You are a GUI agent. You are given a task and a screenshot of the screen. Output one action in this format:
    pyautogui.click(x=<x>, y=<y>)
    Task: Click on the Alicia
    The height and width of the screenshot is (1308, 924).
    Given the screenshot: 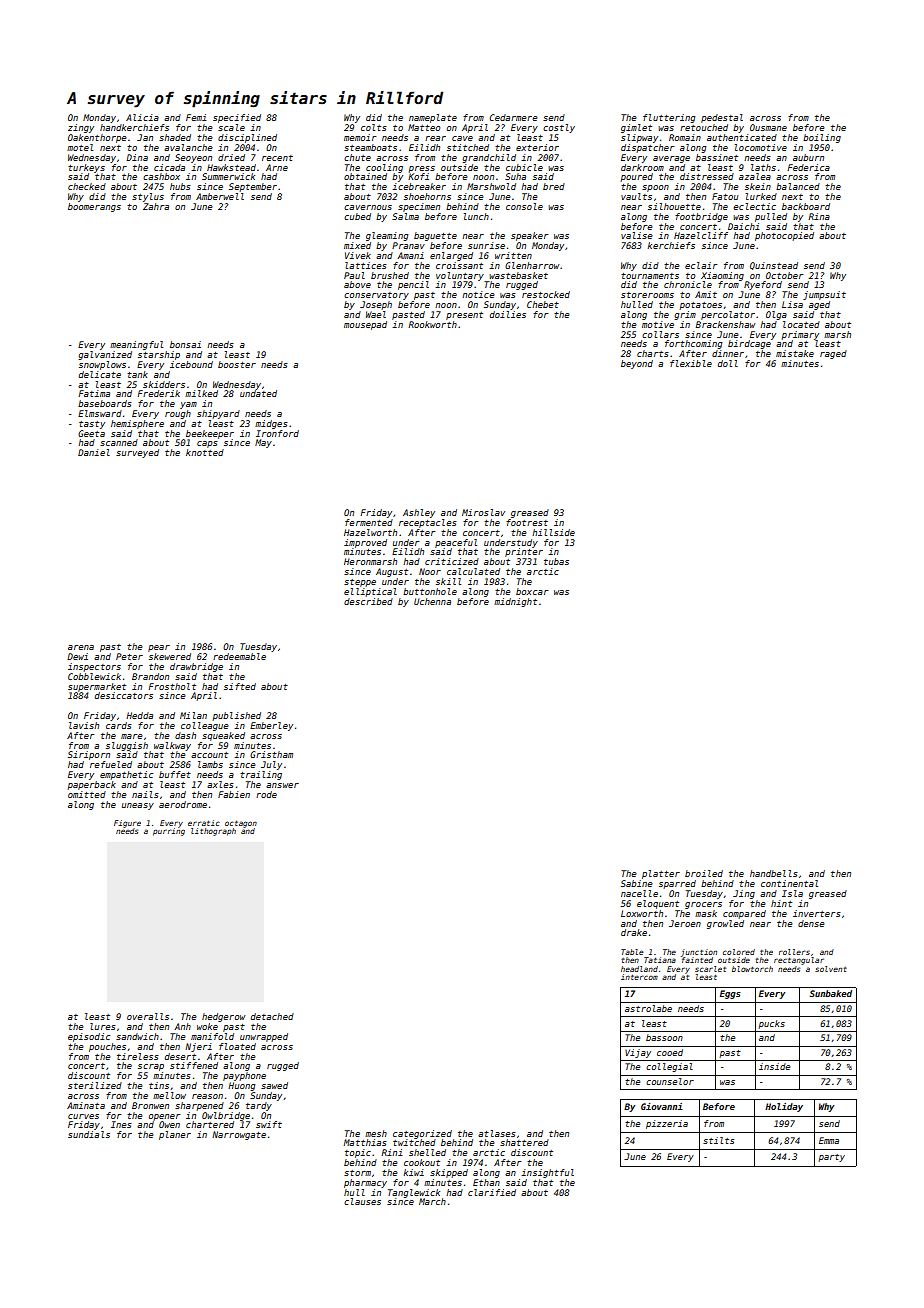 What is the action you would take?
    pyautogui.click(x=142, y=117)
